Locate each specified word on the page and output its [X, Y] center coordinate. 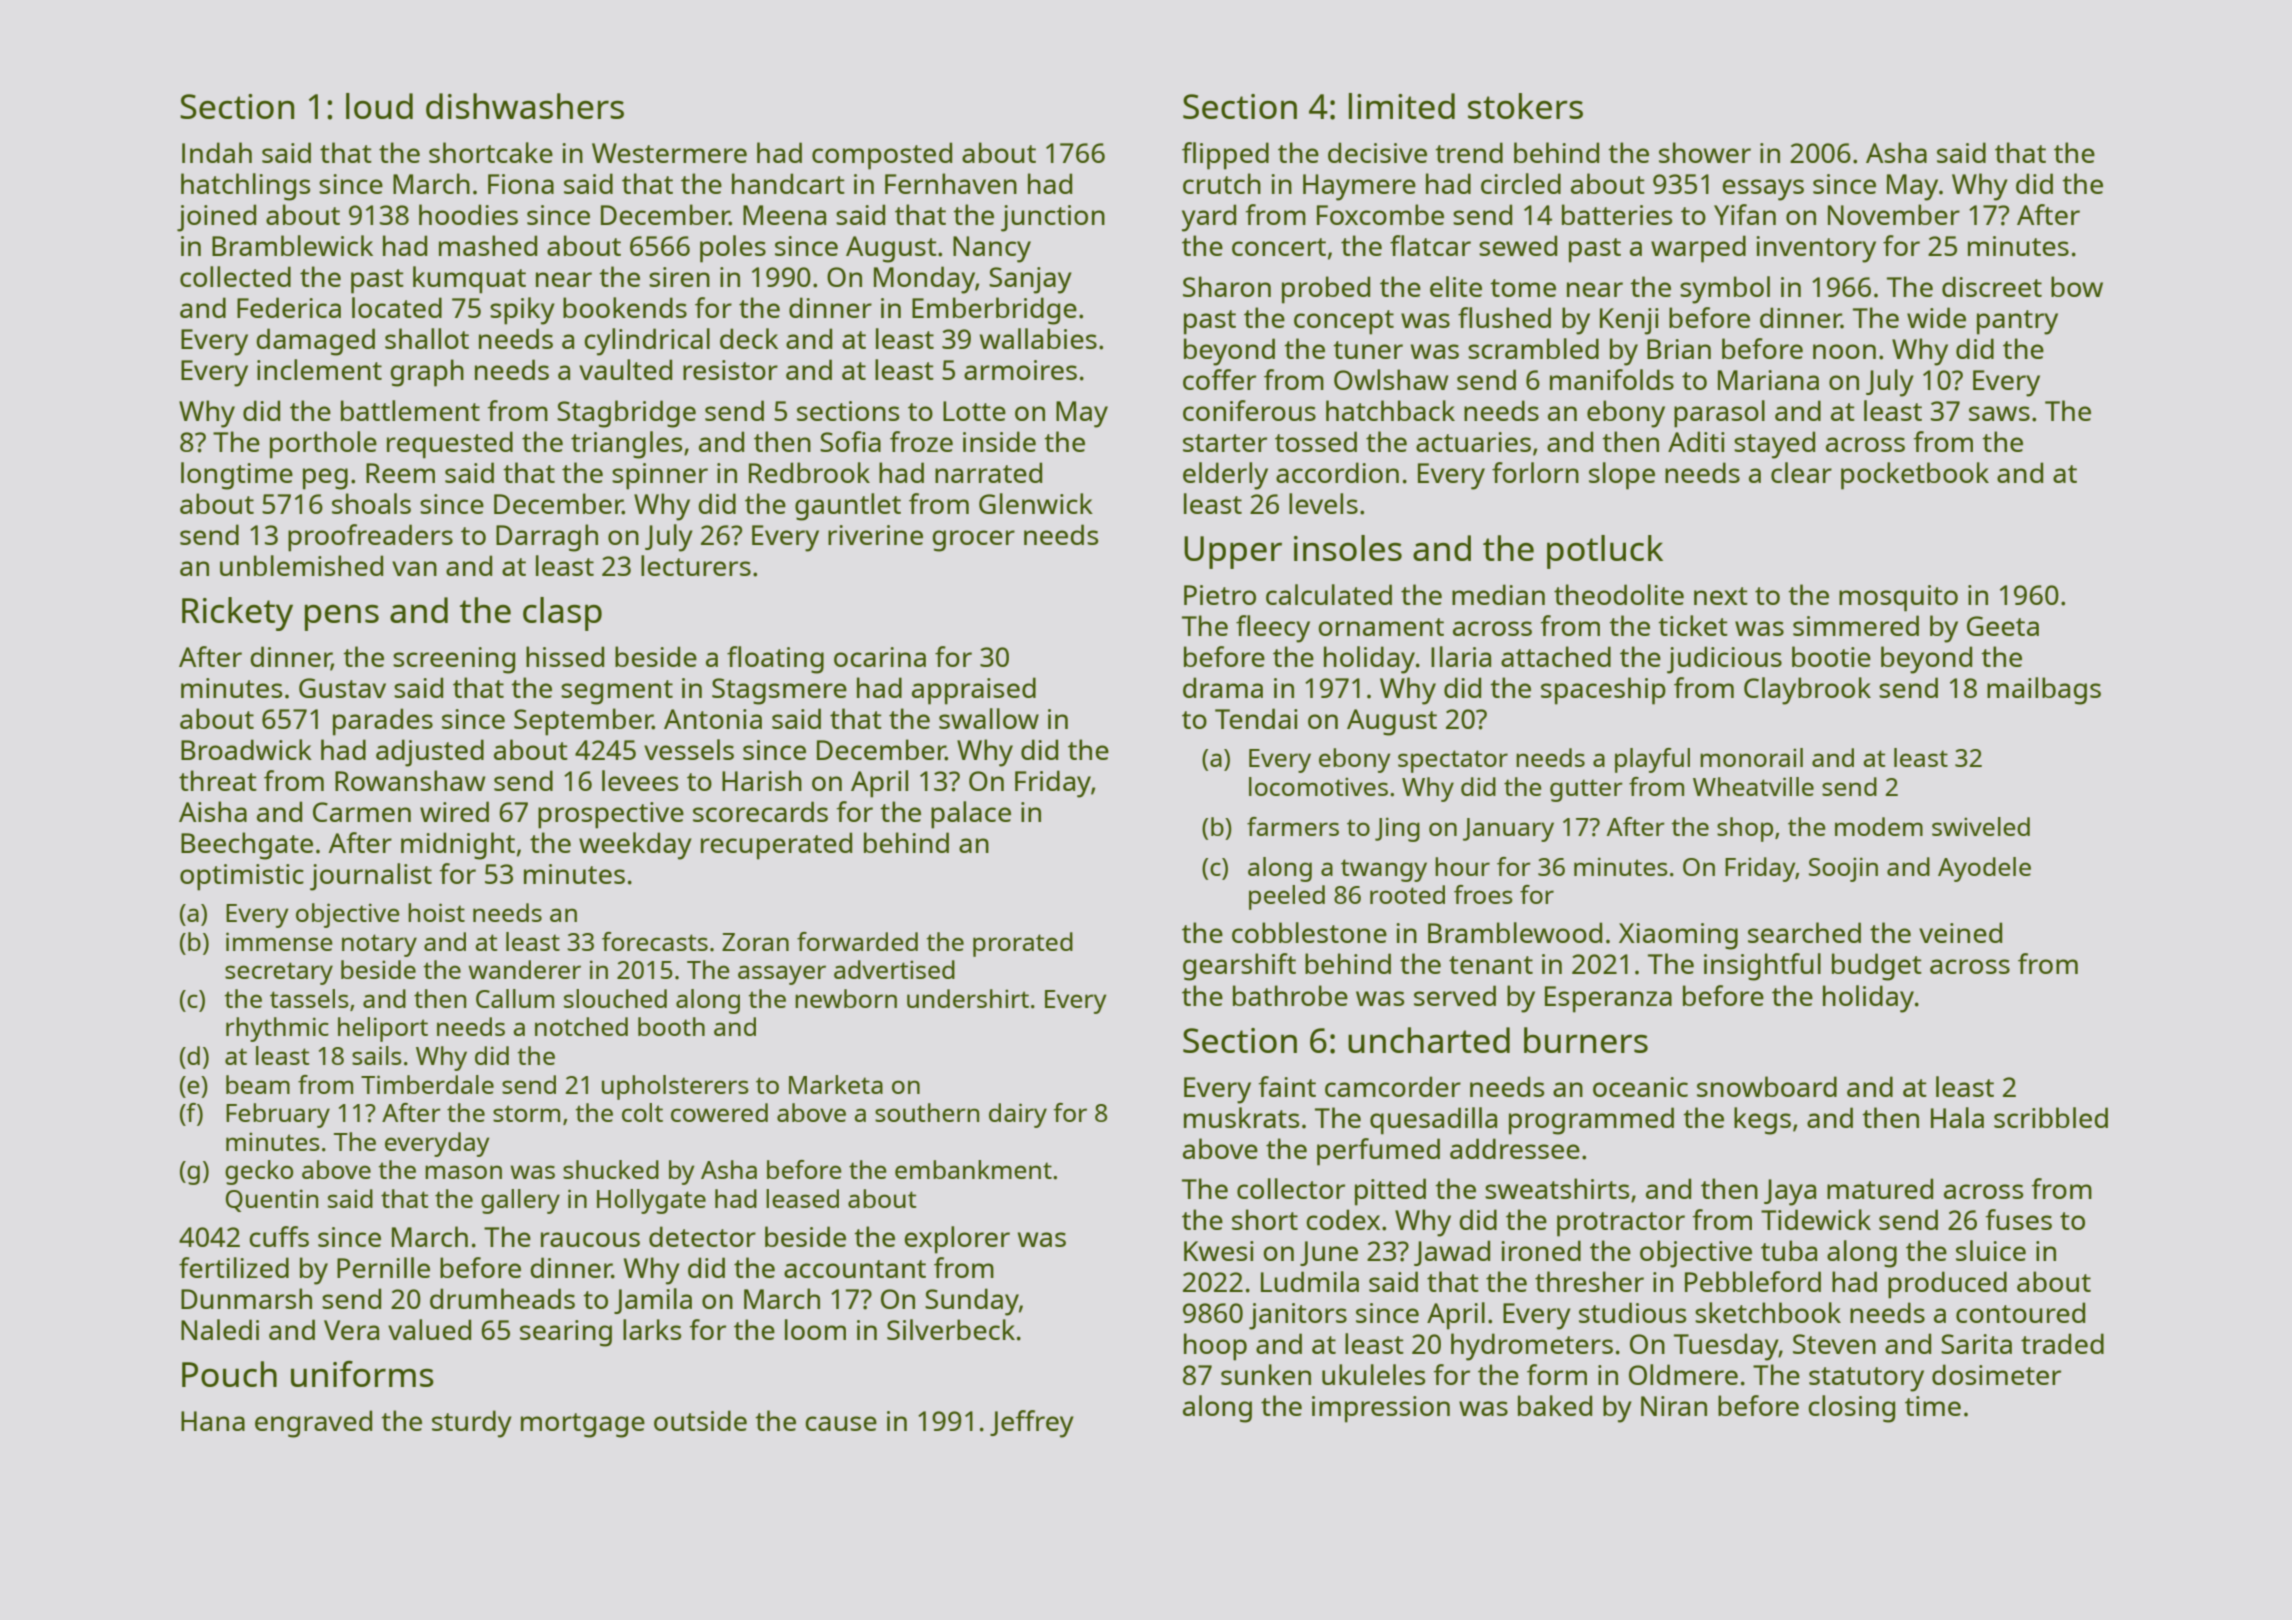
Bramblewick [292, 245]
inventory [1816, 249]
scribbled [2051, 1117]
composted [882, 156]
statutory [1866, 1379]
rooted [1407, 894]
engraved [313, 1424]
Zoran [755, 942]
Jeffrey [1032, 1424]
